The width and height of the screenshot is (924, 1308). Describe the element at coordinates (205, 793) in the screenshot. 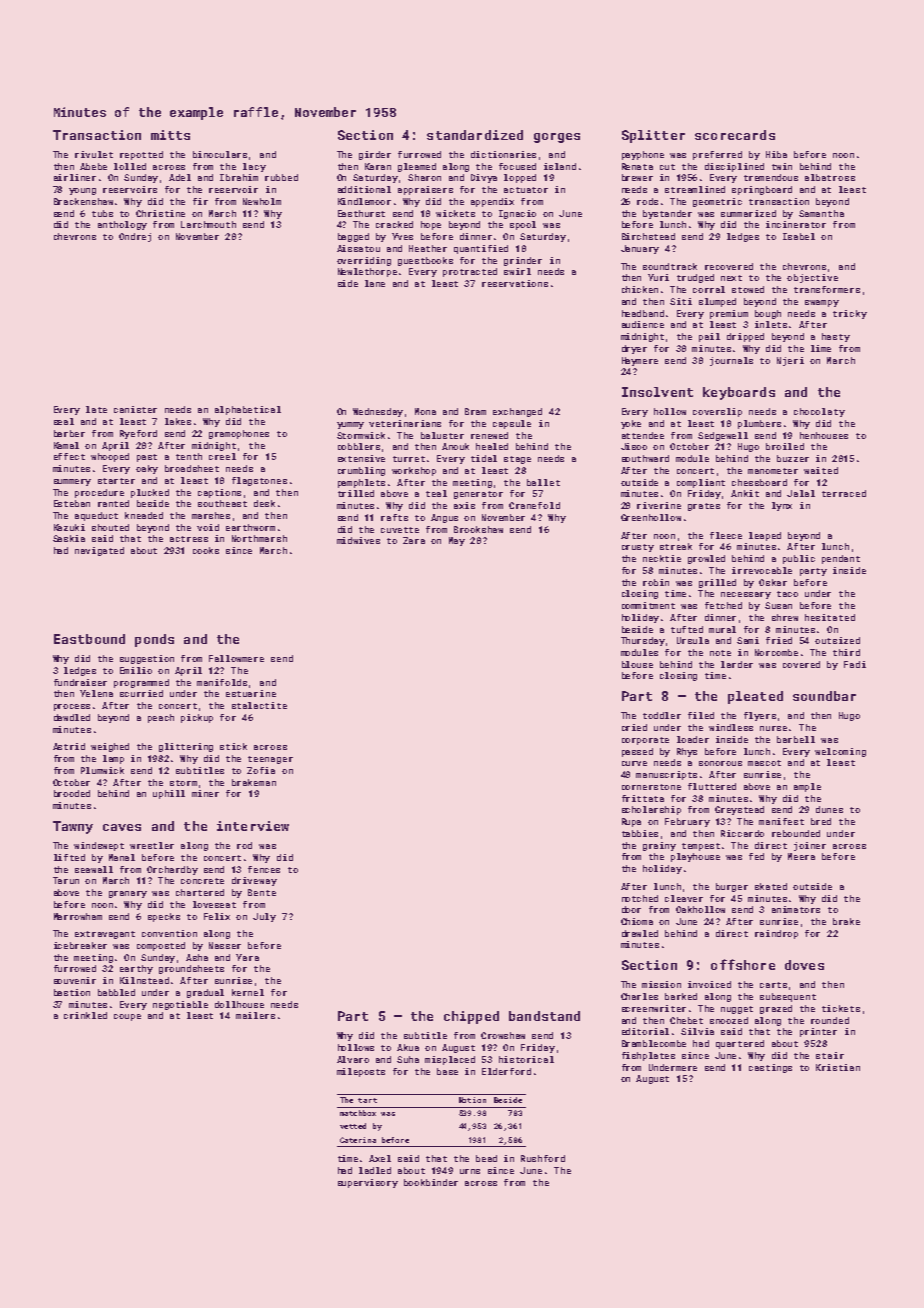

I see `miner` at that location.
